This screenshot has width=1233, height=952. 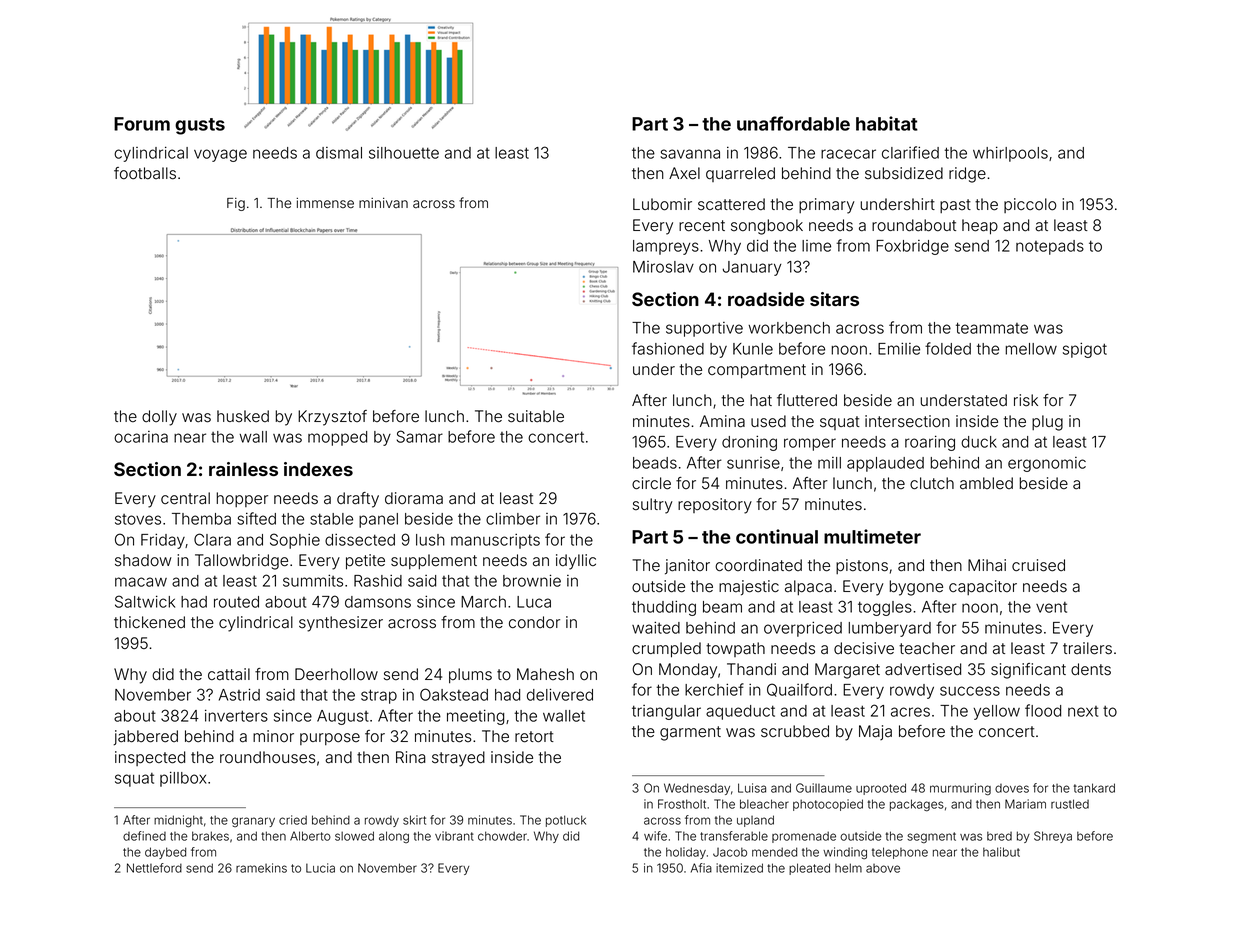 What do you see at coordinates (383, 203) in the screenshot?
I see `minivan` at bounding box center [383, 203].
